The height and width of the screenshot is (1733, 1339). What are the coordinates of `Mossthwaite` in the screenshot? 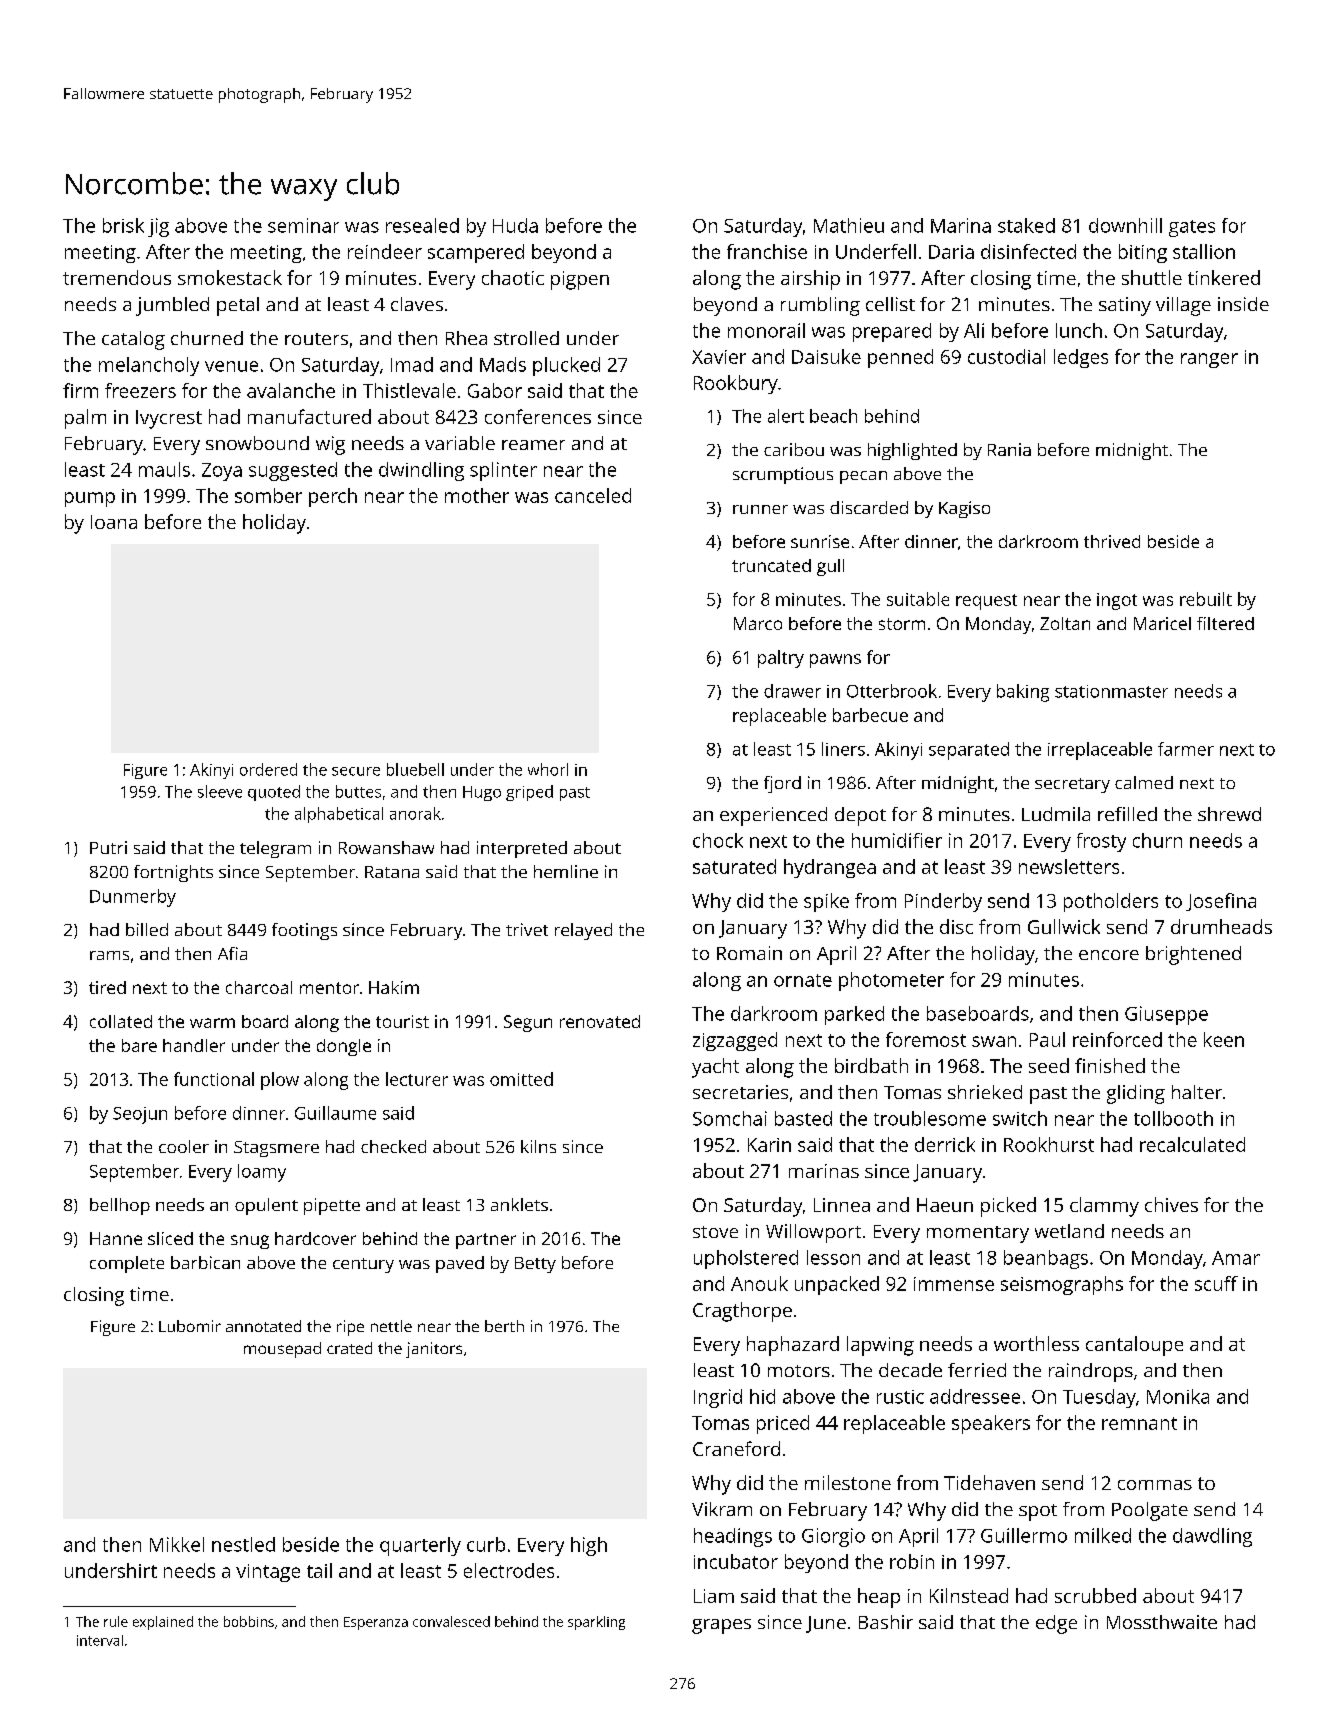 It's located at (1162, 1622).
